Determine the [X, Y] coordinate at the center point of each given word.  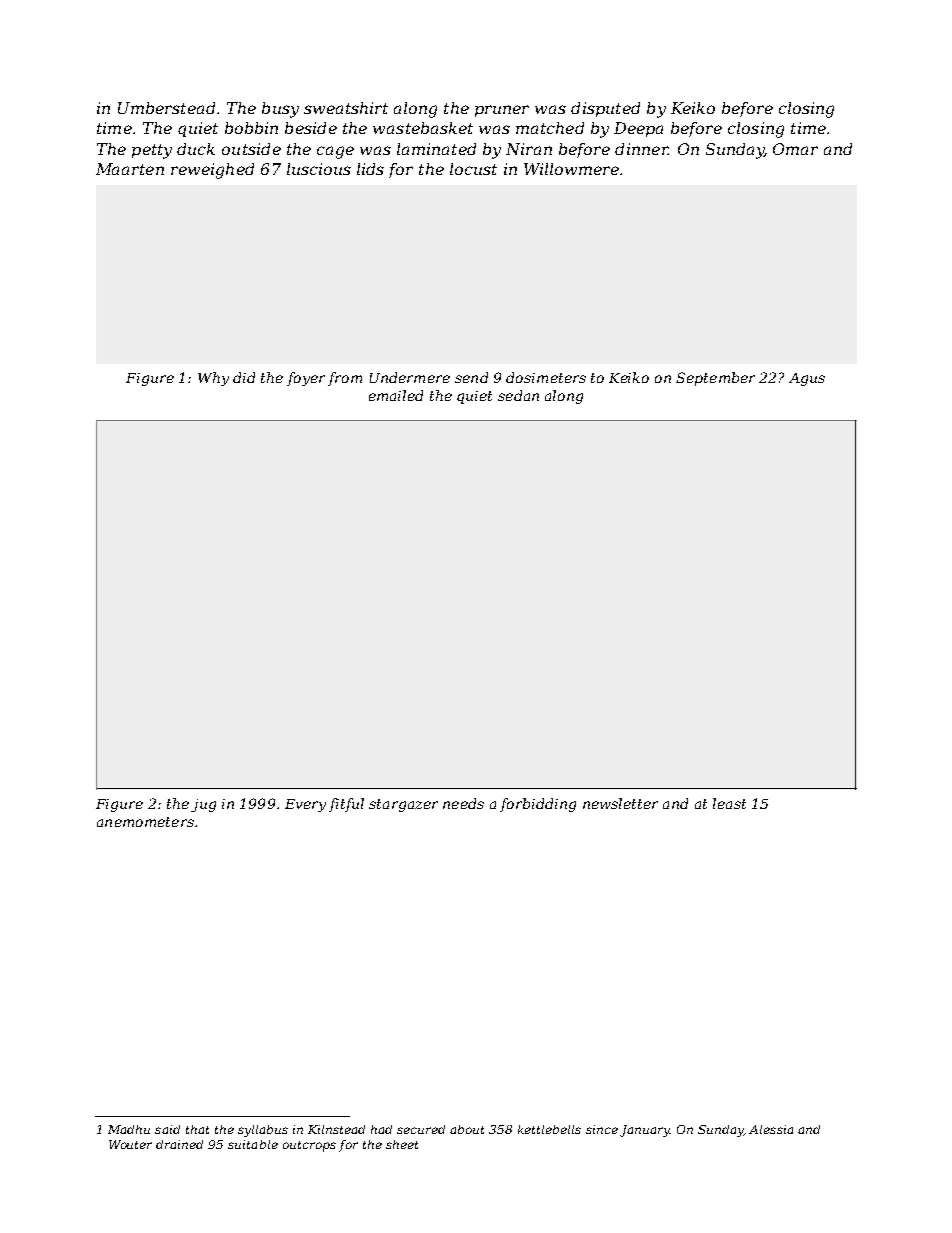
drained [179, 1144]
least [729, 803]
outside [251, 149]
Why [213, 379]
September [715, 379]
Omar [795, 149]
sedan [518, 395]
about [467, 1129]
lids [370, 169]
